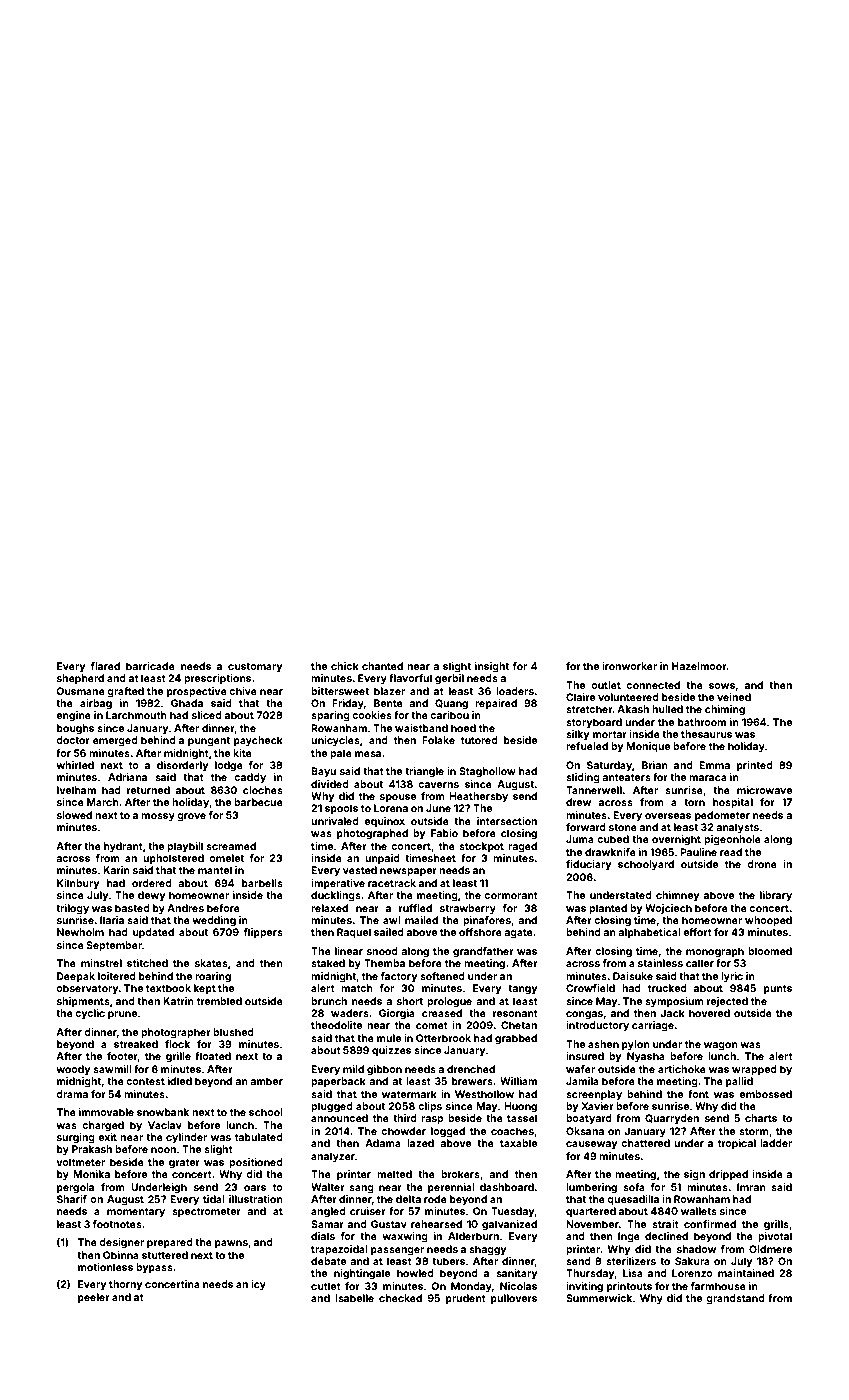  Describe the element at coordinates (354, 1298) in the page. I see `Isabelle` at that location.
